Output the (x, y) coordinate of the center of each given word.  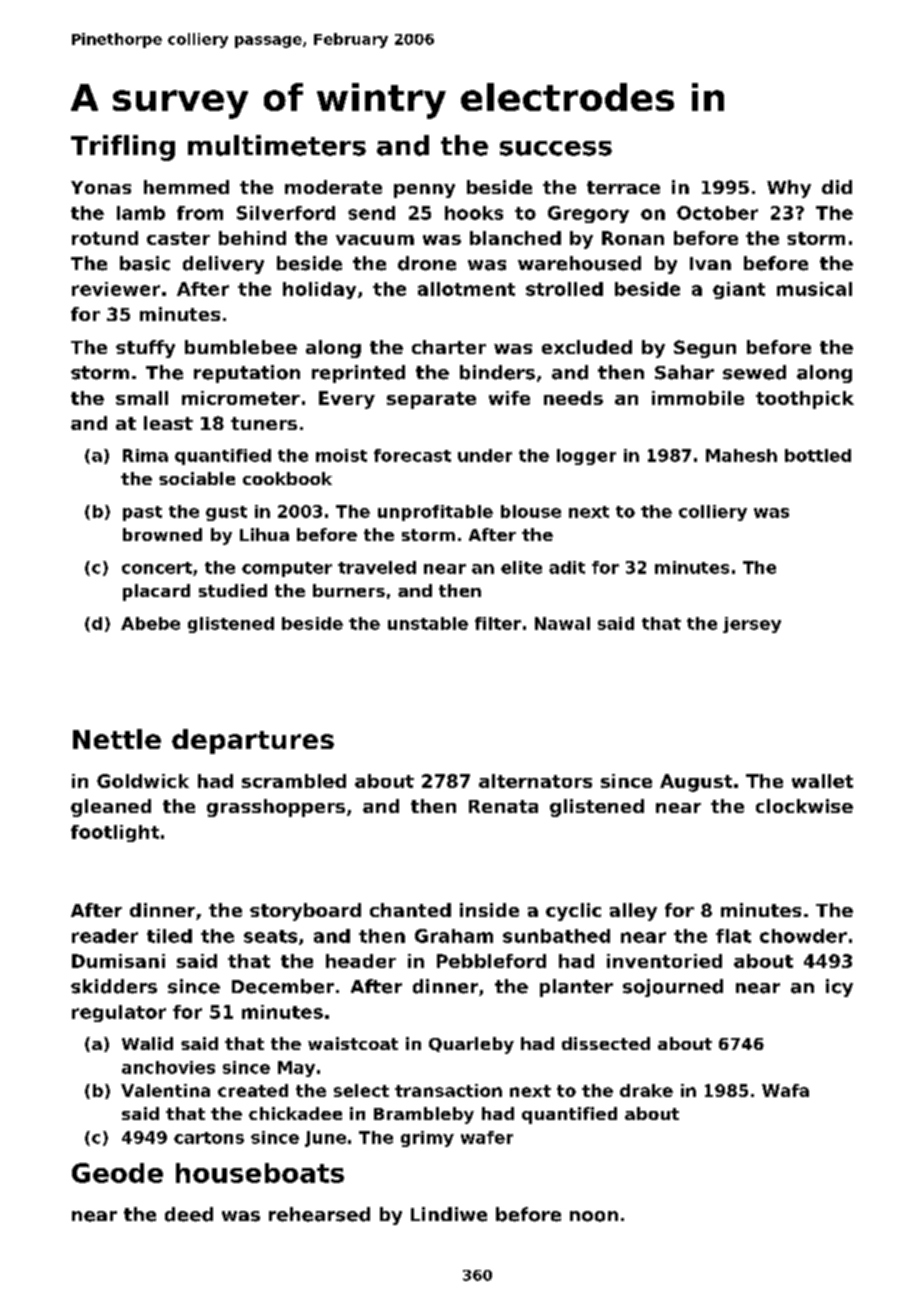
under (485, 455)
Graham (454, 936)
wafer (487, 1137)
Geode (117, 1173)
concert (157, 568)
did (837, 187)
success (556, 148)
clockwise (804, 806)
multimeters (277, 145)
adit (567, 567)
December (283, 986)
